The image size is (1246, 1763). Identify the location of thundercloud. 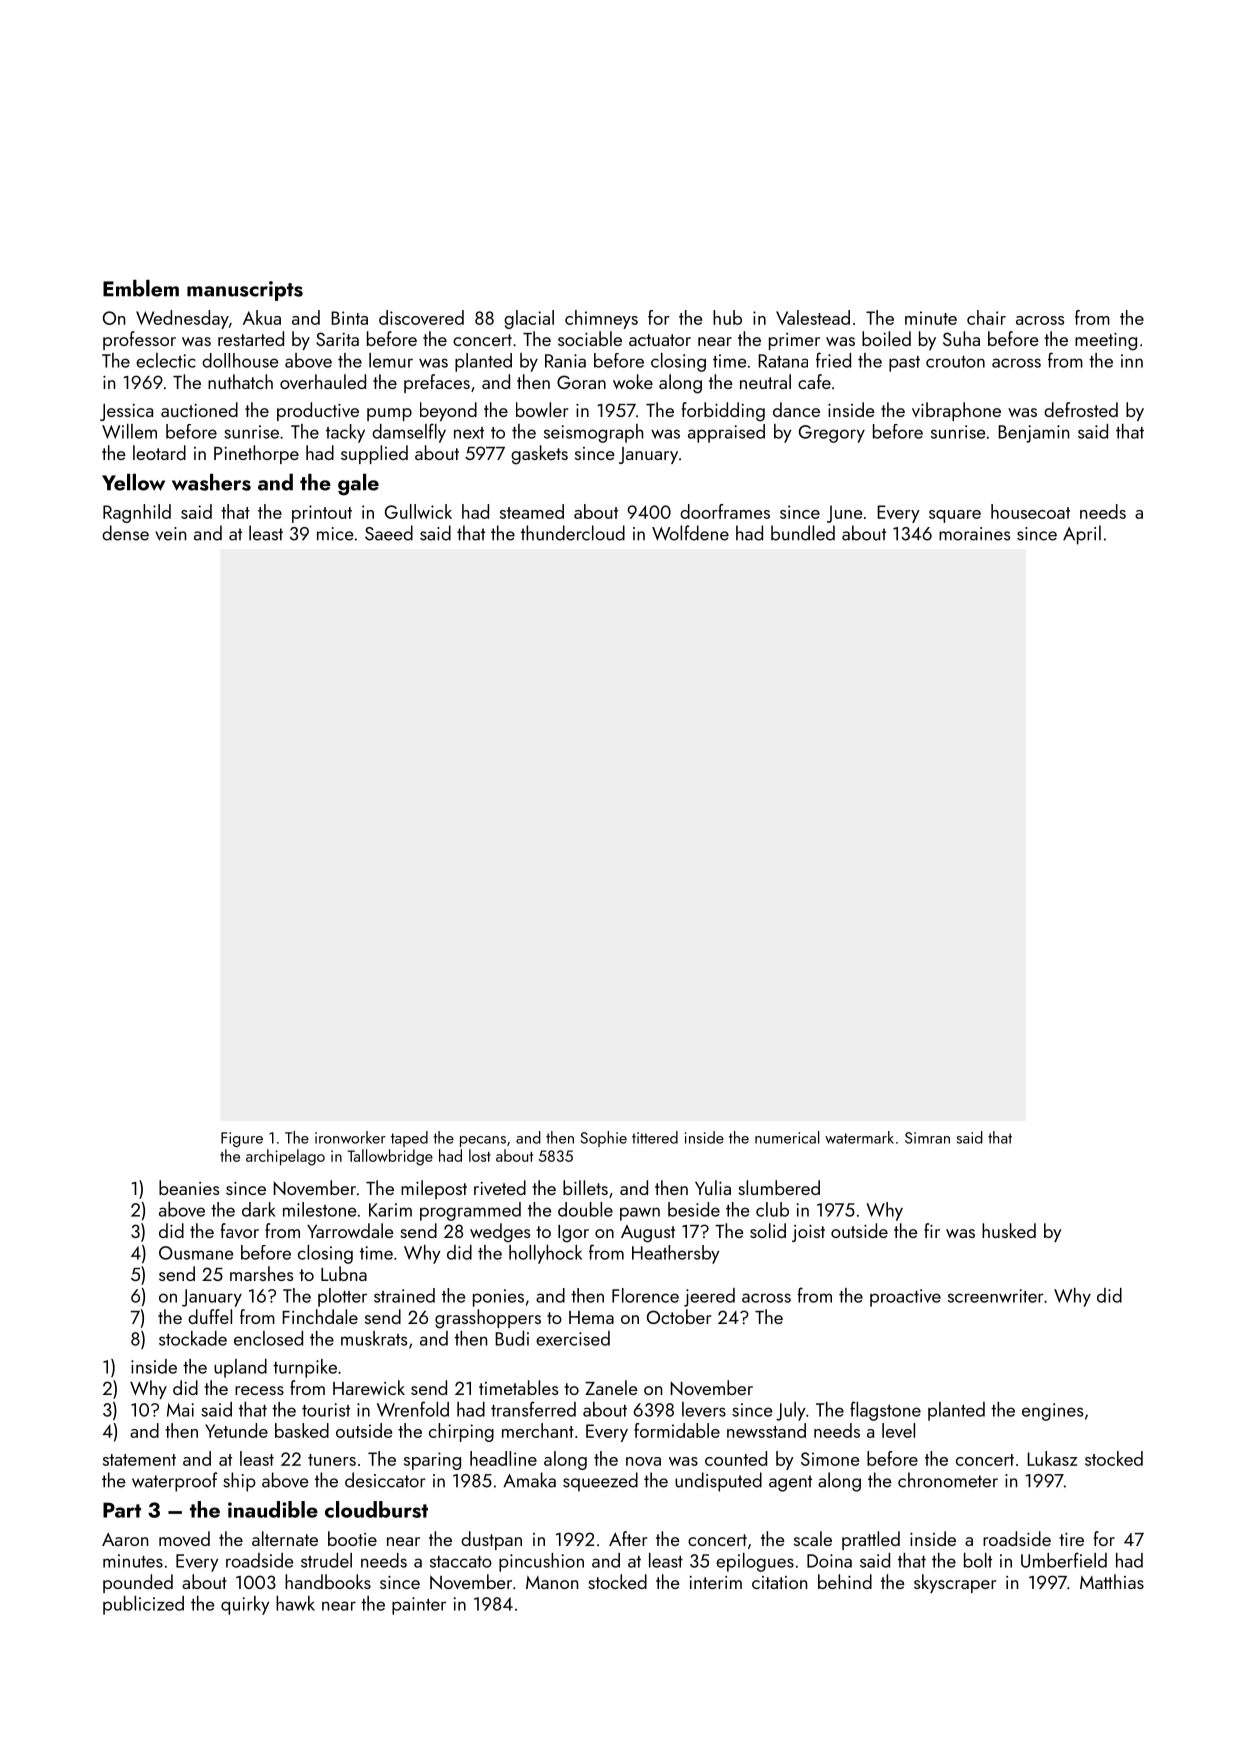
(573, 533).
